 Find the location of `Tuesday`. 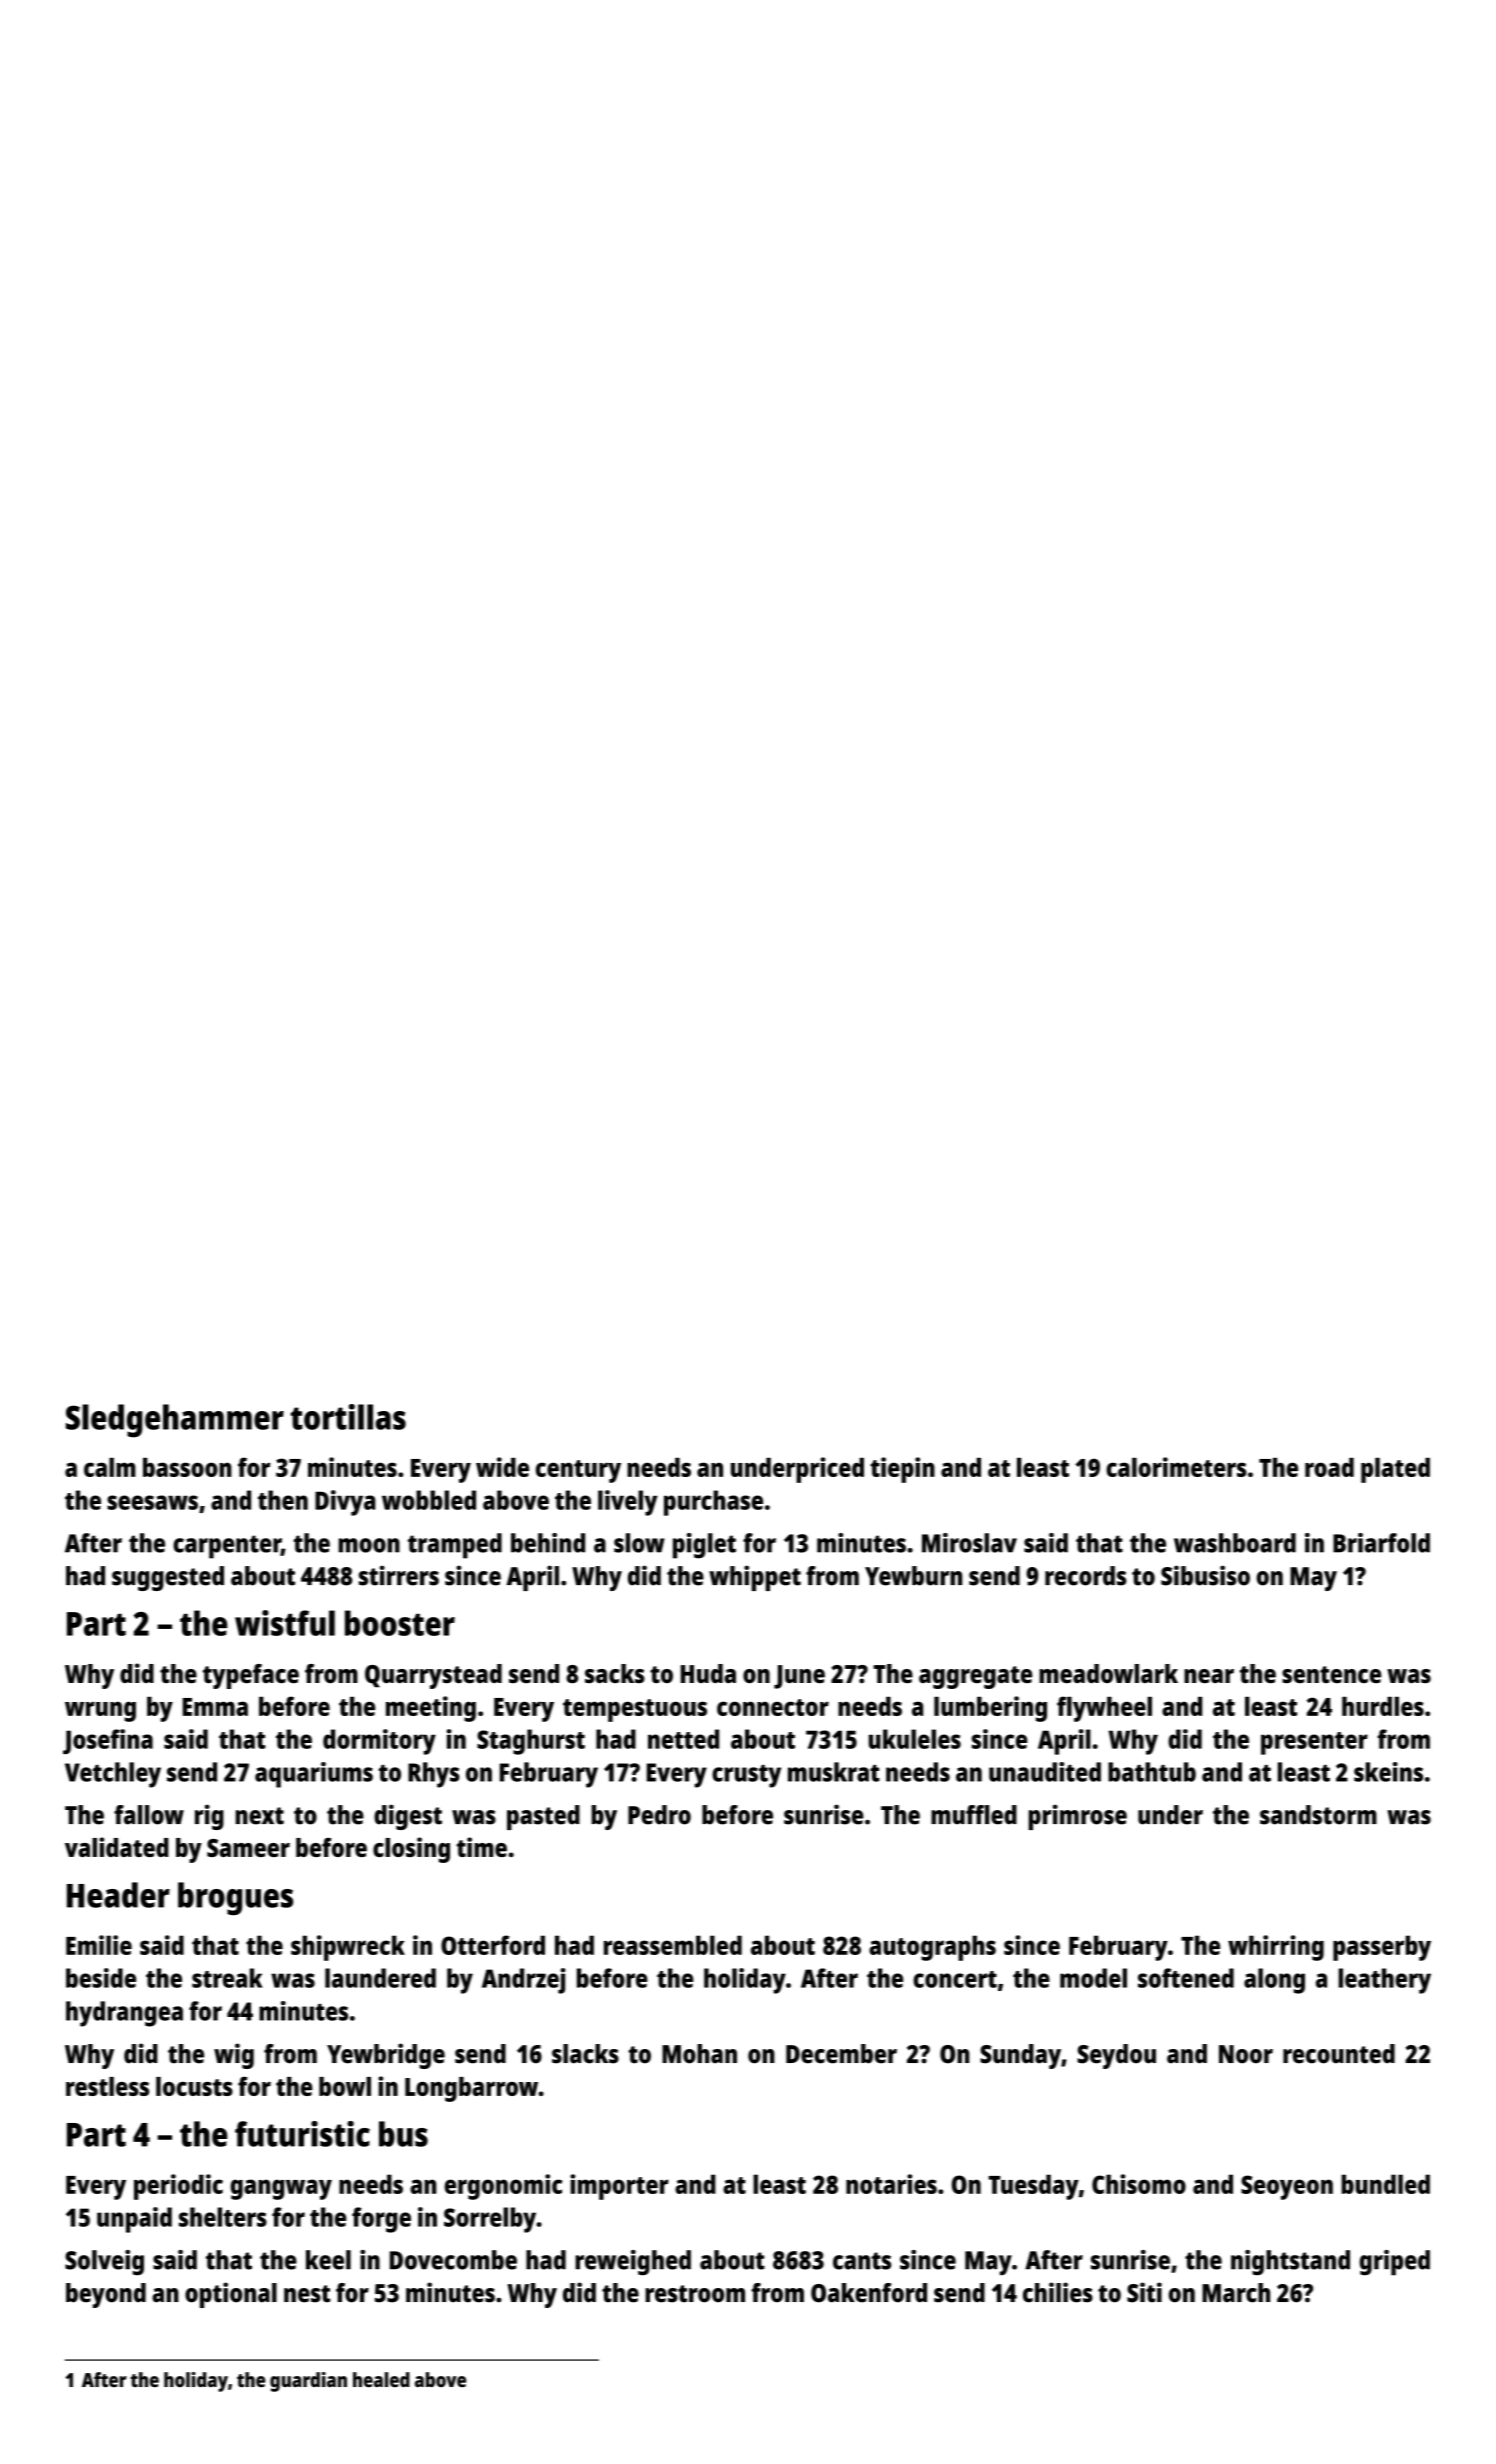

Tuesday is located at coordinates (1033, 2187).
